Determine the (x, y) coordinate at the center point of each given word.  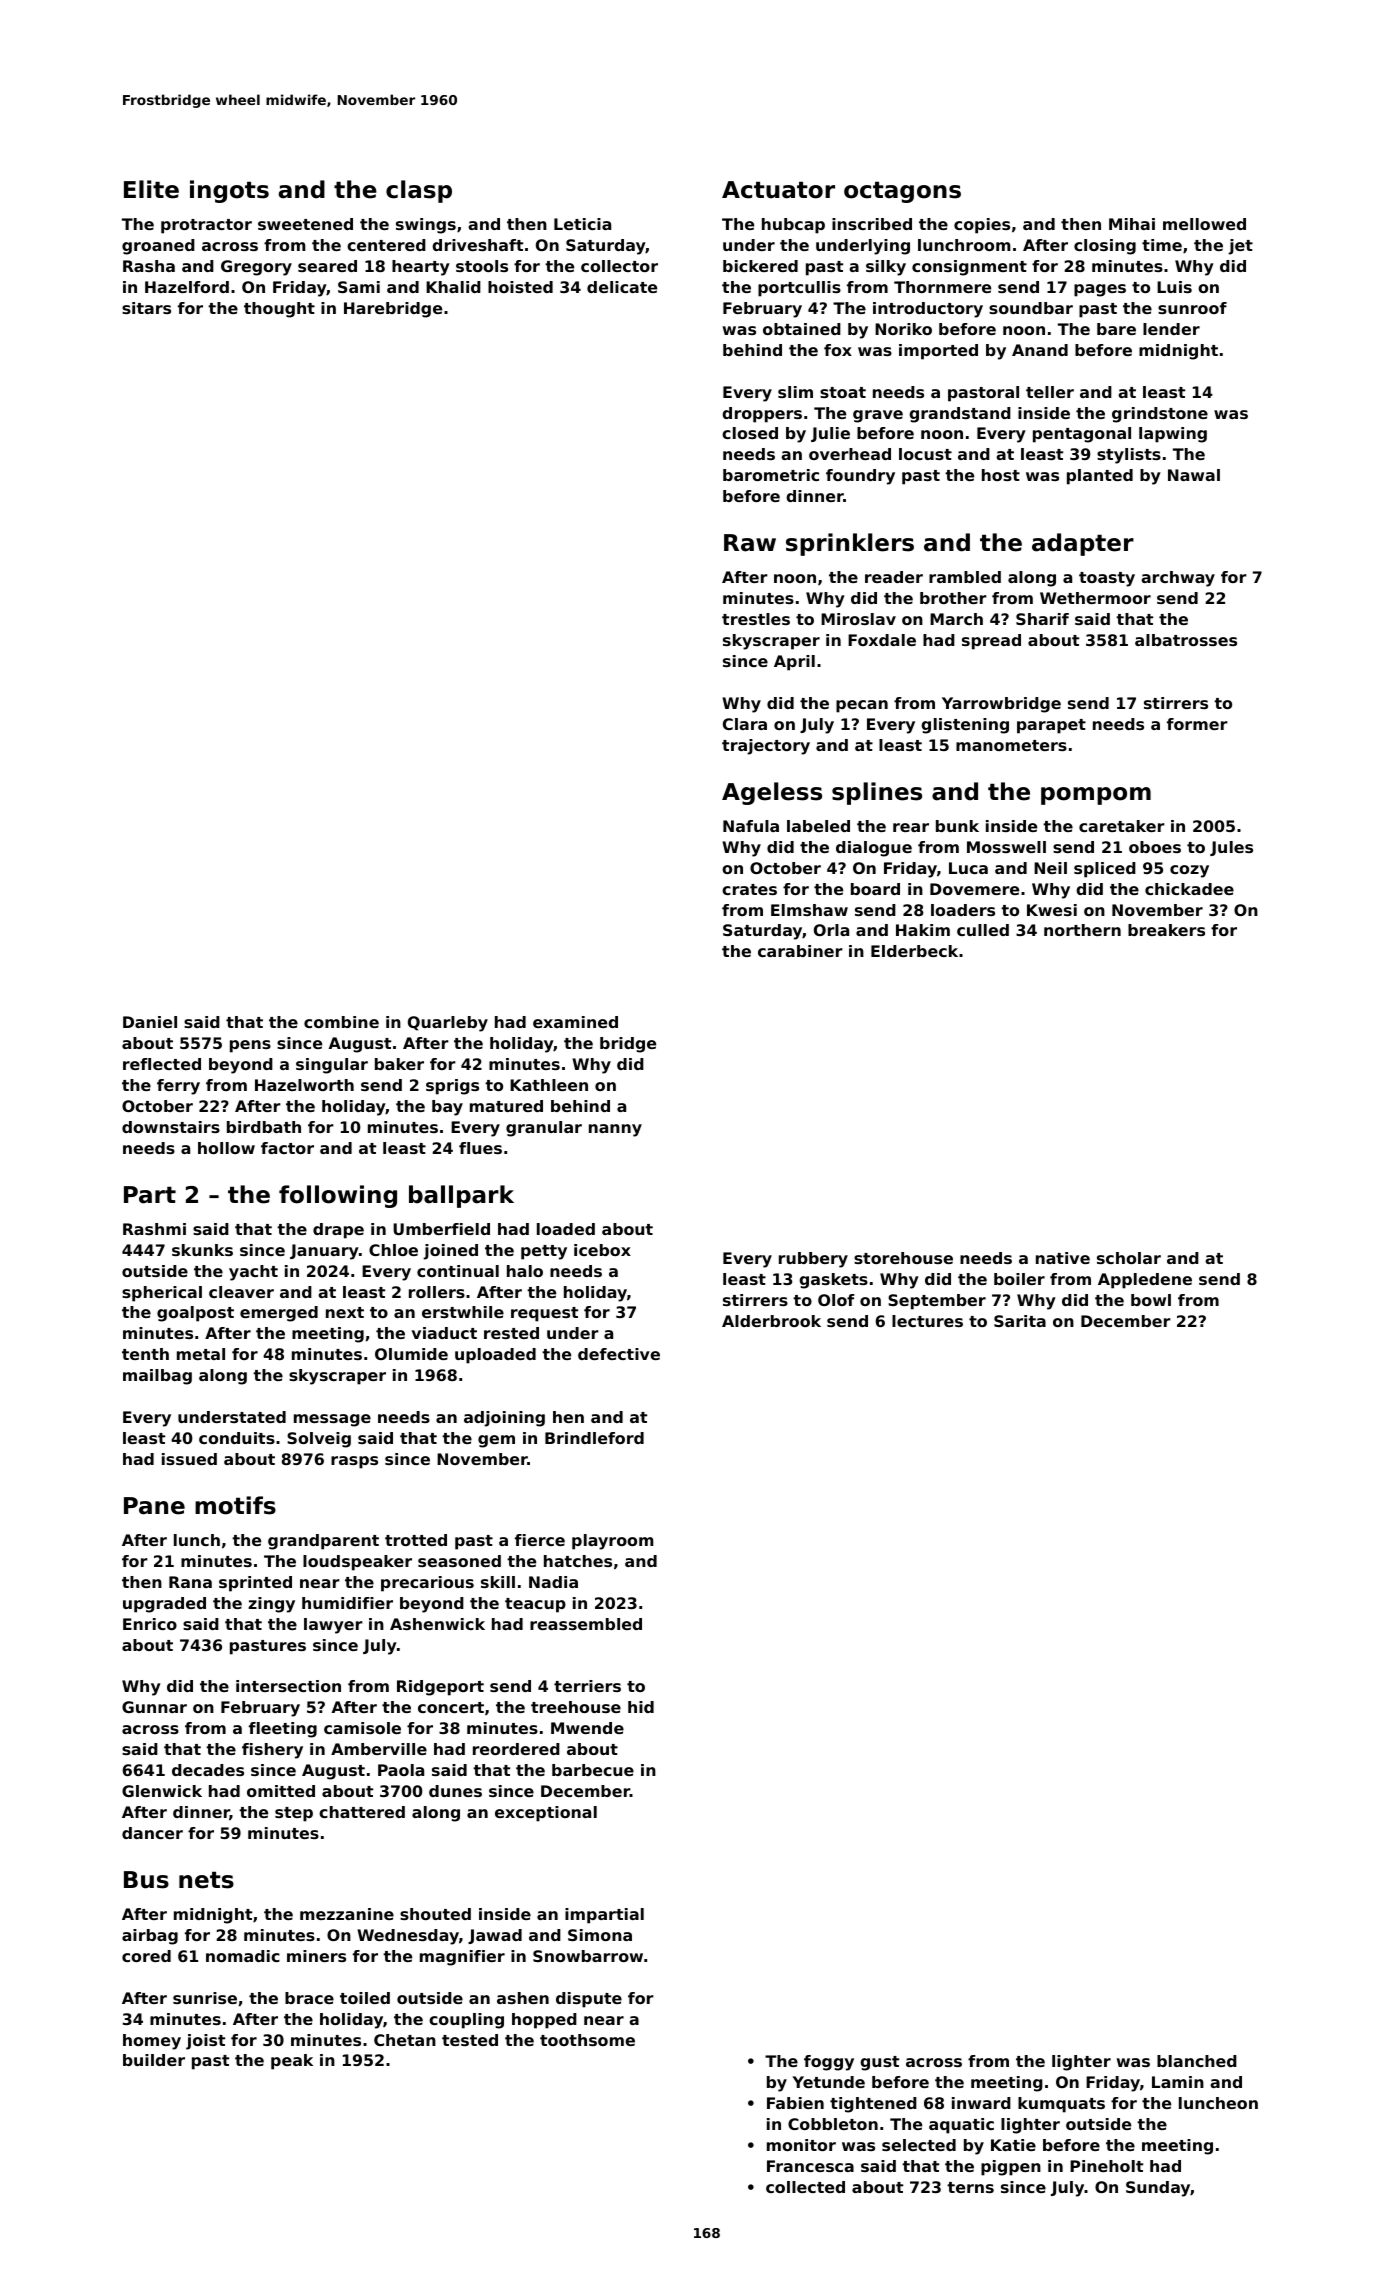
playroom (613, 1542)
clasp (419, 191)
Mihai (1132, 224)
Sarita (1020, 1321)
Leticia (582, 224)
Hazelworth (304, 1085)
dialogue (874, 849)
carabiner (800, 951)
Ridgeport (440, 1688)
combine (341, 1022)
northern (1082, 930)
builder (154, 2060)
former (1197, 724)
